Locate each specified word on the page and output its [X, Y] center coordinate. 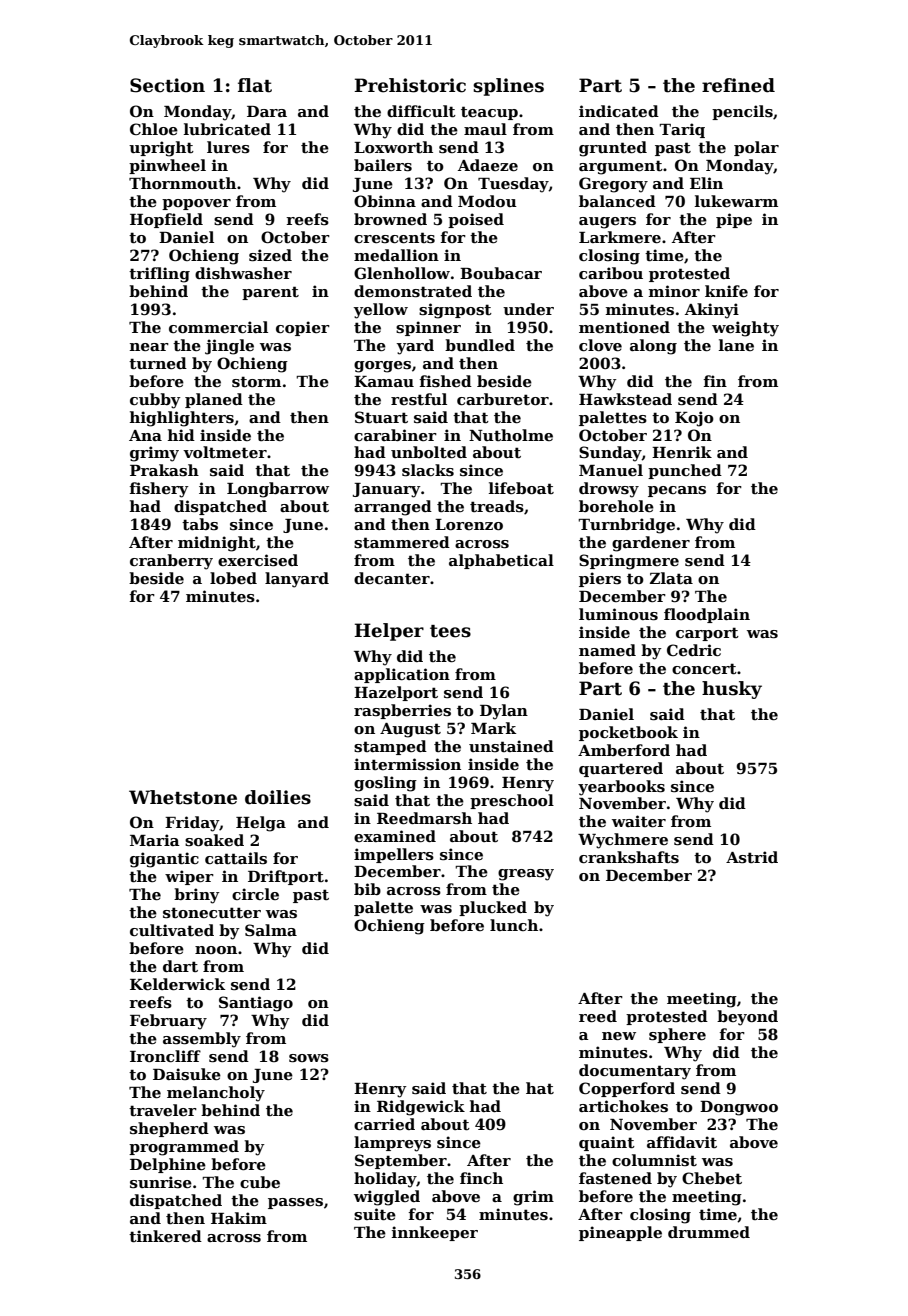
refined [738, 85]
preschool [512, 801]
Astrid [752, 857]
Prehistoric [410, 85]
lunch [514, 925]
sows [309, 1058]
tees [450, 631]
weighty [745, 329]
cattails [236, 858]
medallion [396, 255]
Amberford [624, 750]
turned [158, 363]
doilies [278, 797]
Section [167, 85]
